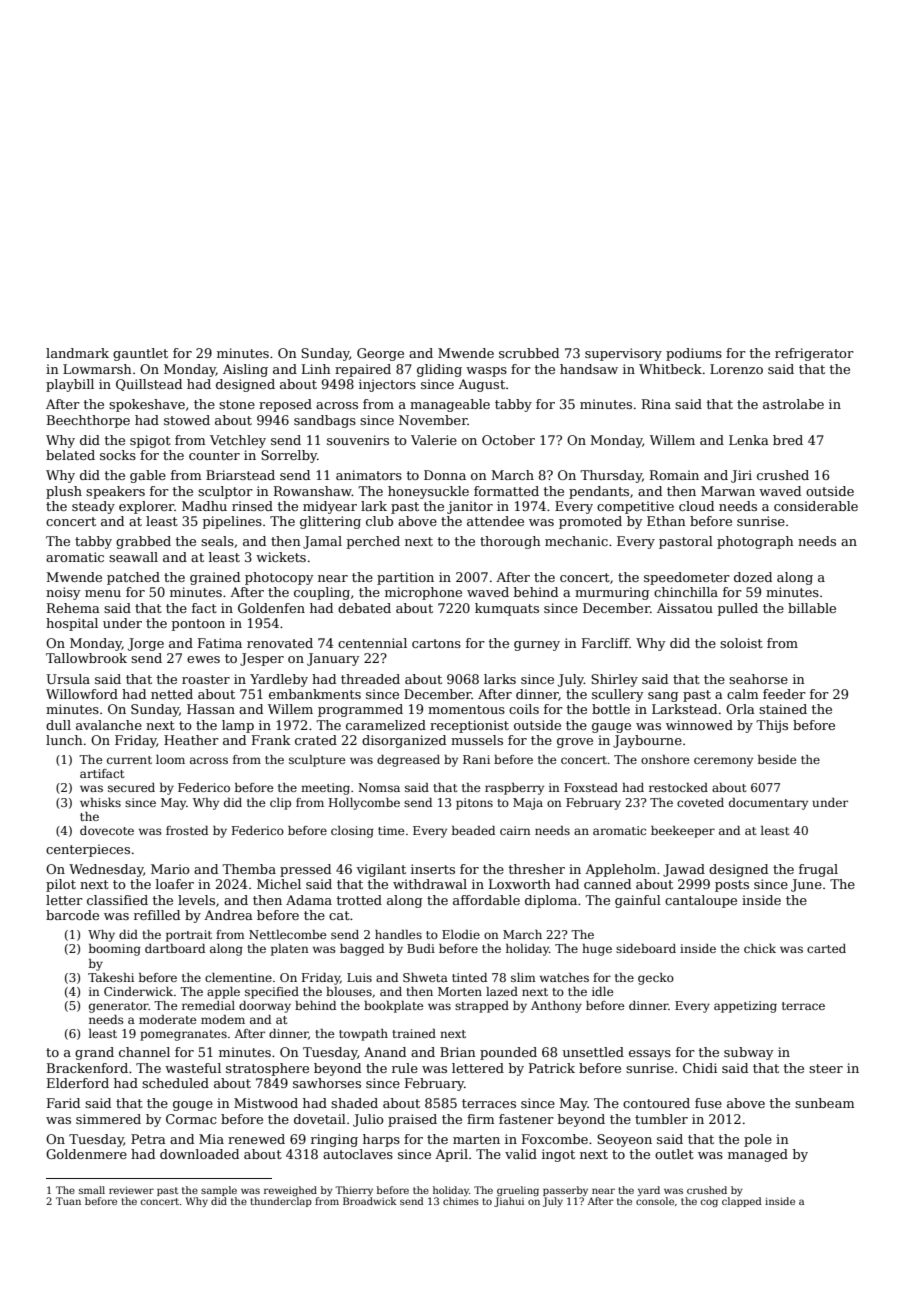 Image resolution: width=908 pixels, height=1316 pixels. Describe the element at coordinates (683, 832) in the image. I see `beekeeper` at that location.
